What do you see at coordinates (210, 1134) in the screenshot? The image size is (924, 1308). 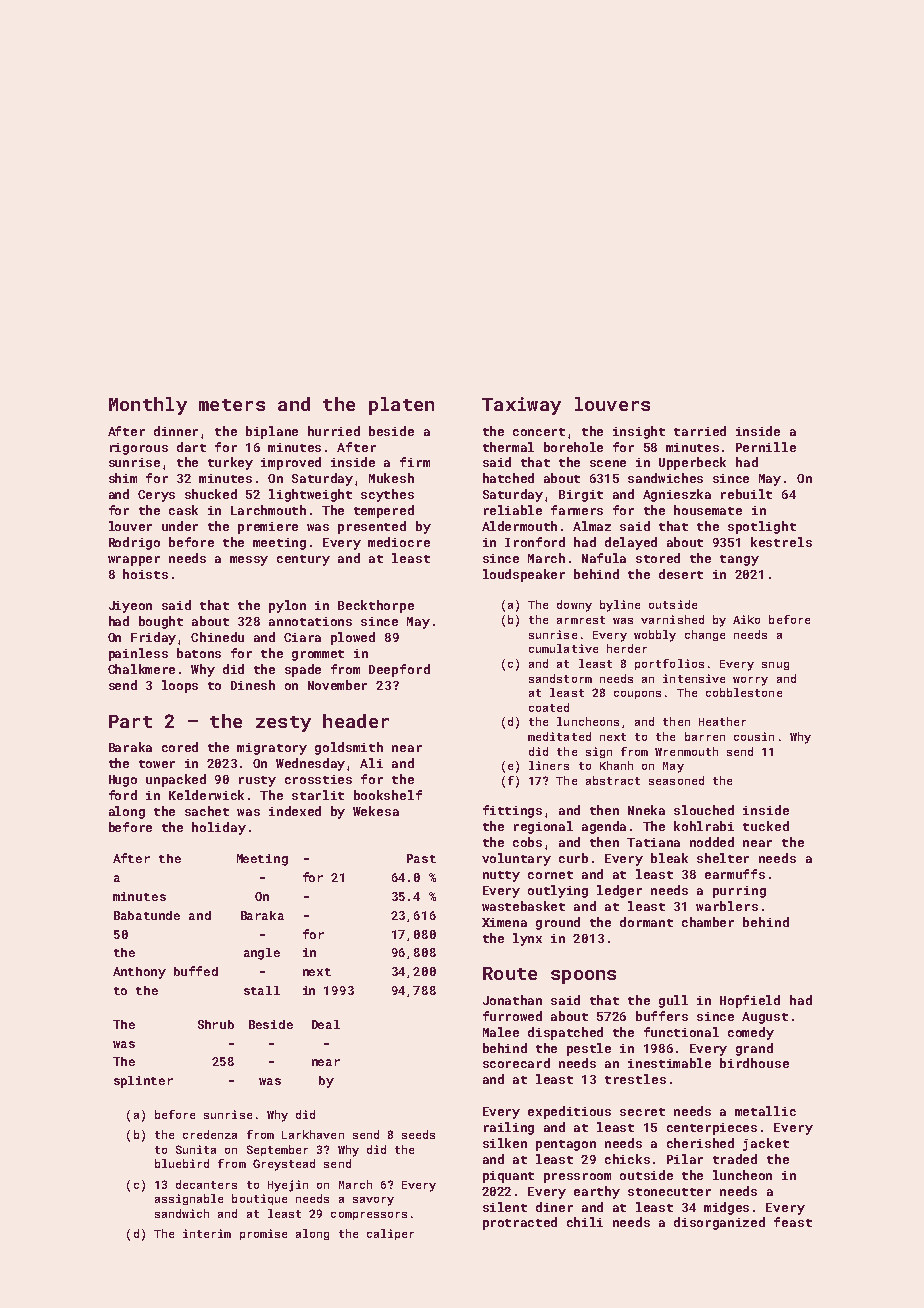 I see `credenza` at bounding box center [210, 1134].
